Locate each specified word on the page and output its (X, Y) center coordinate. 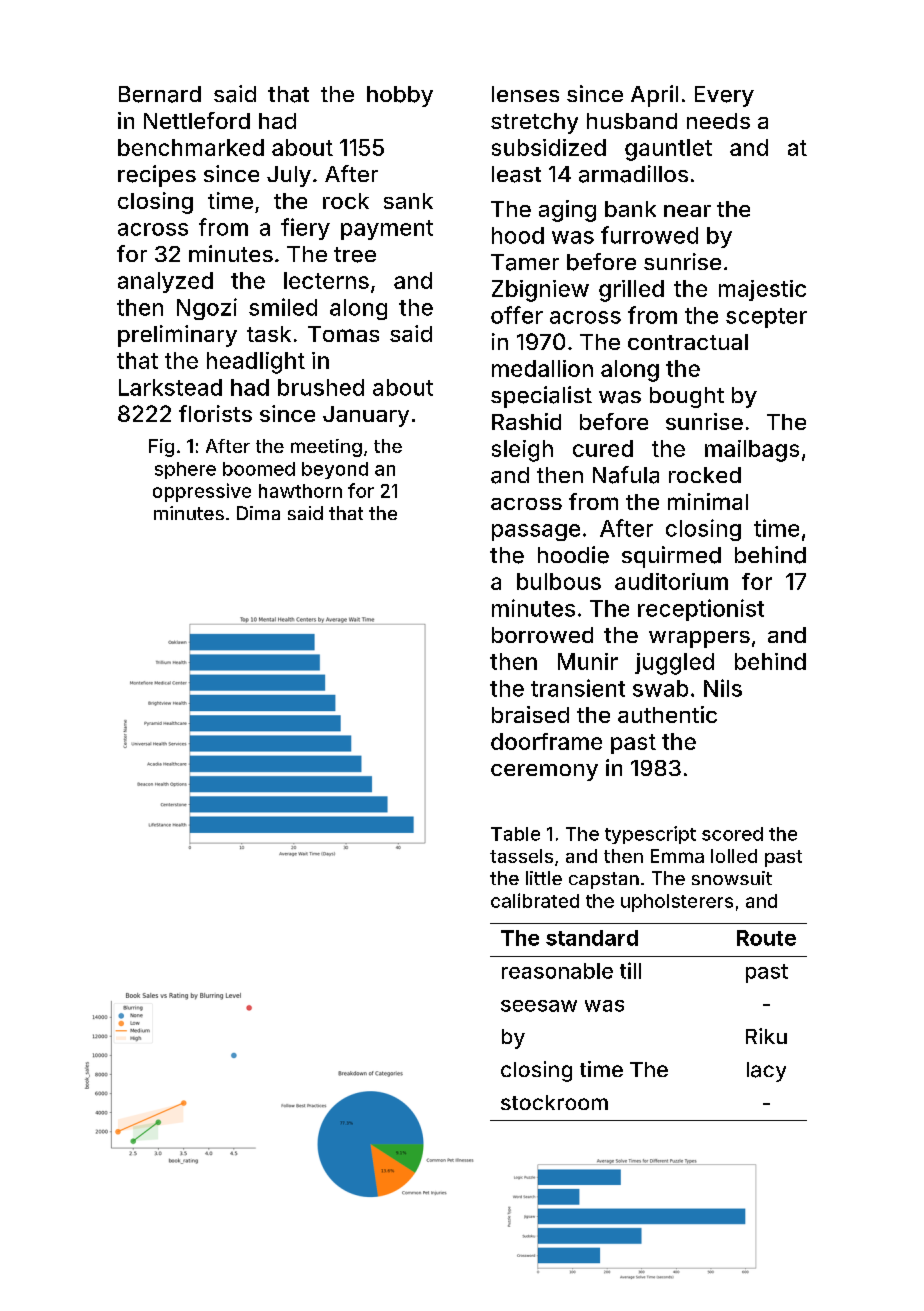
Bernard (160, 94)
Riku (766, 1036)
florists (215, 413)
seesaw (539, 1006)
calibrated (535, 900)
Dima (258, 513)
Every (724, 96)
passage (536, 532)
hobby (400, 96)
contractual (688, 342)
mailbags (752, 451)
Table (515, 834)
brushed (321, 387)
